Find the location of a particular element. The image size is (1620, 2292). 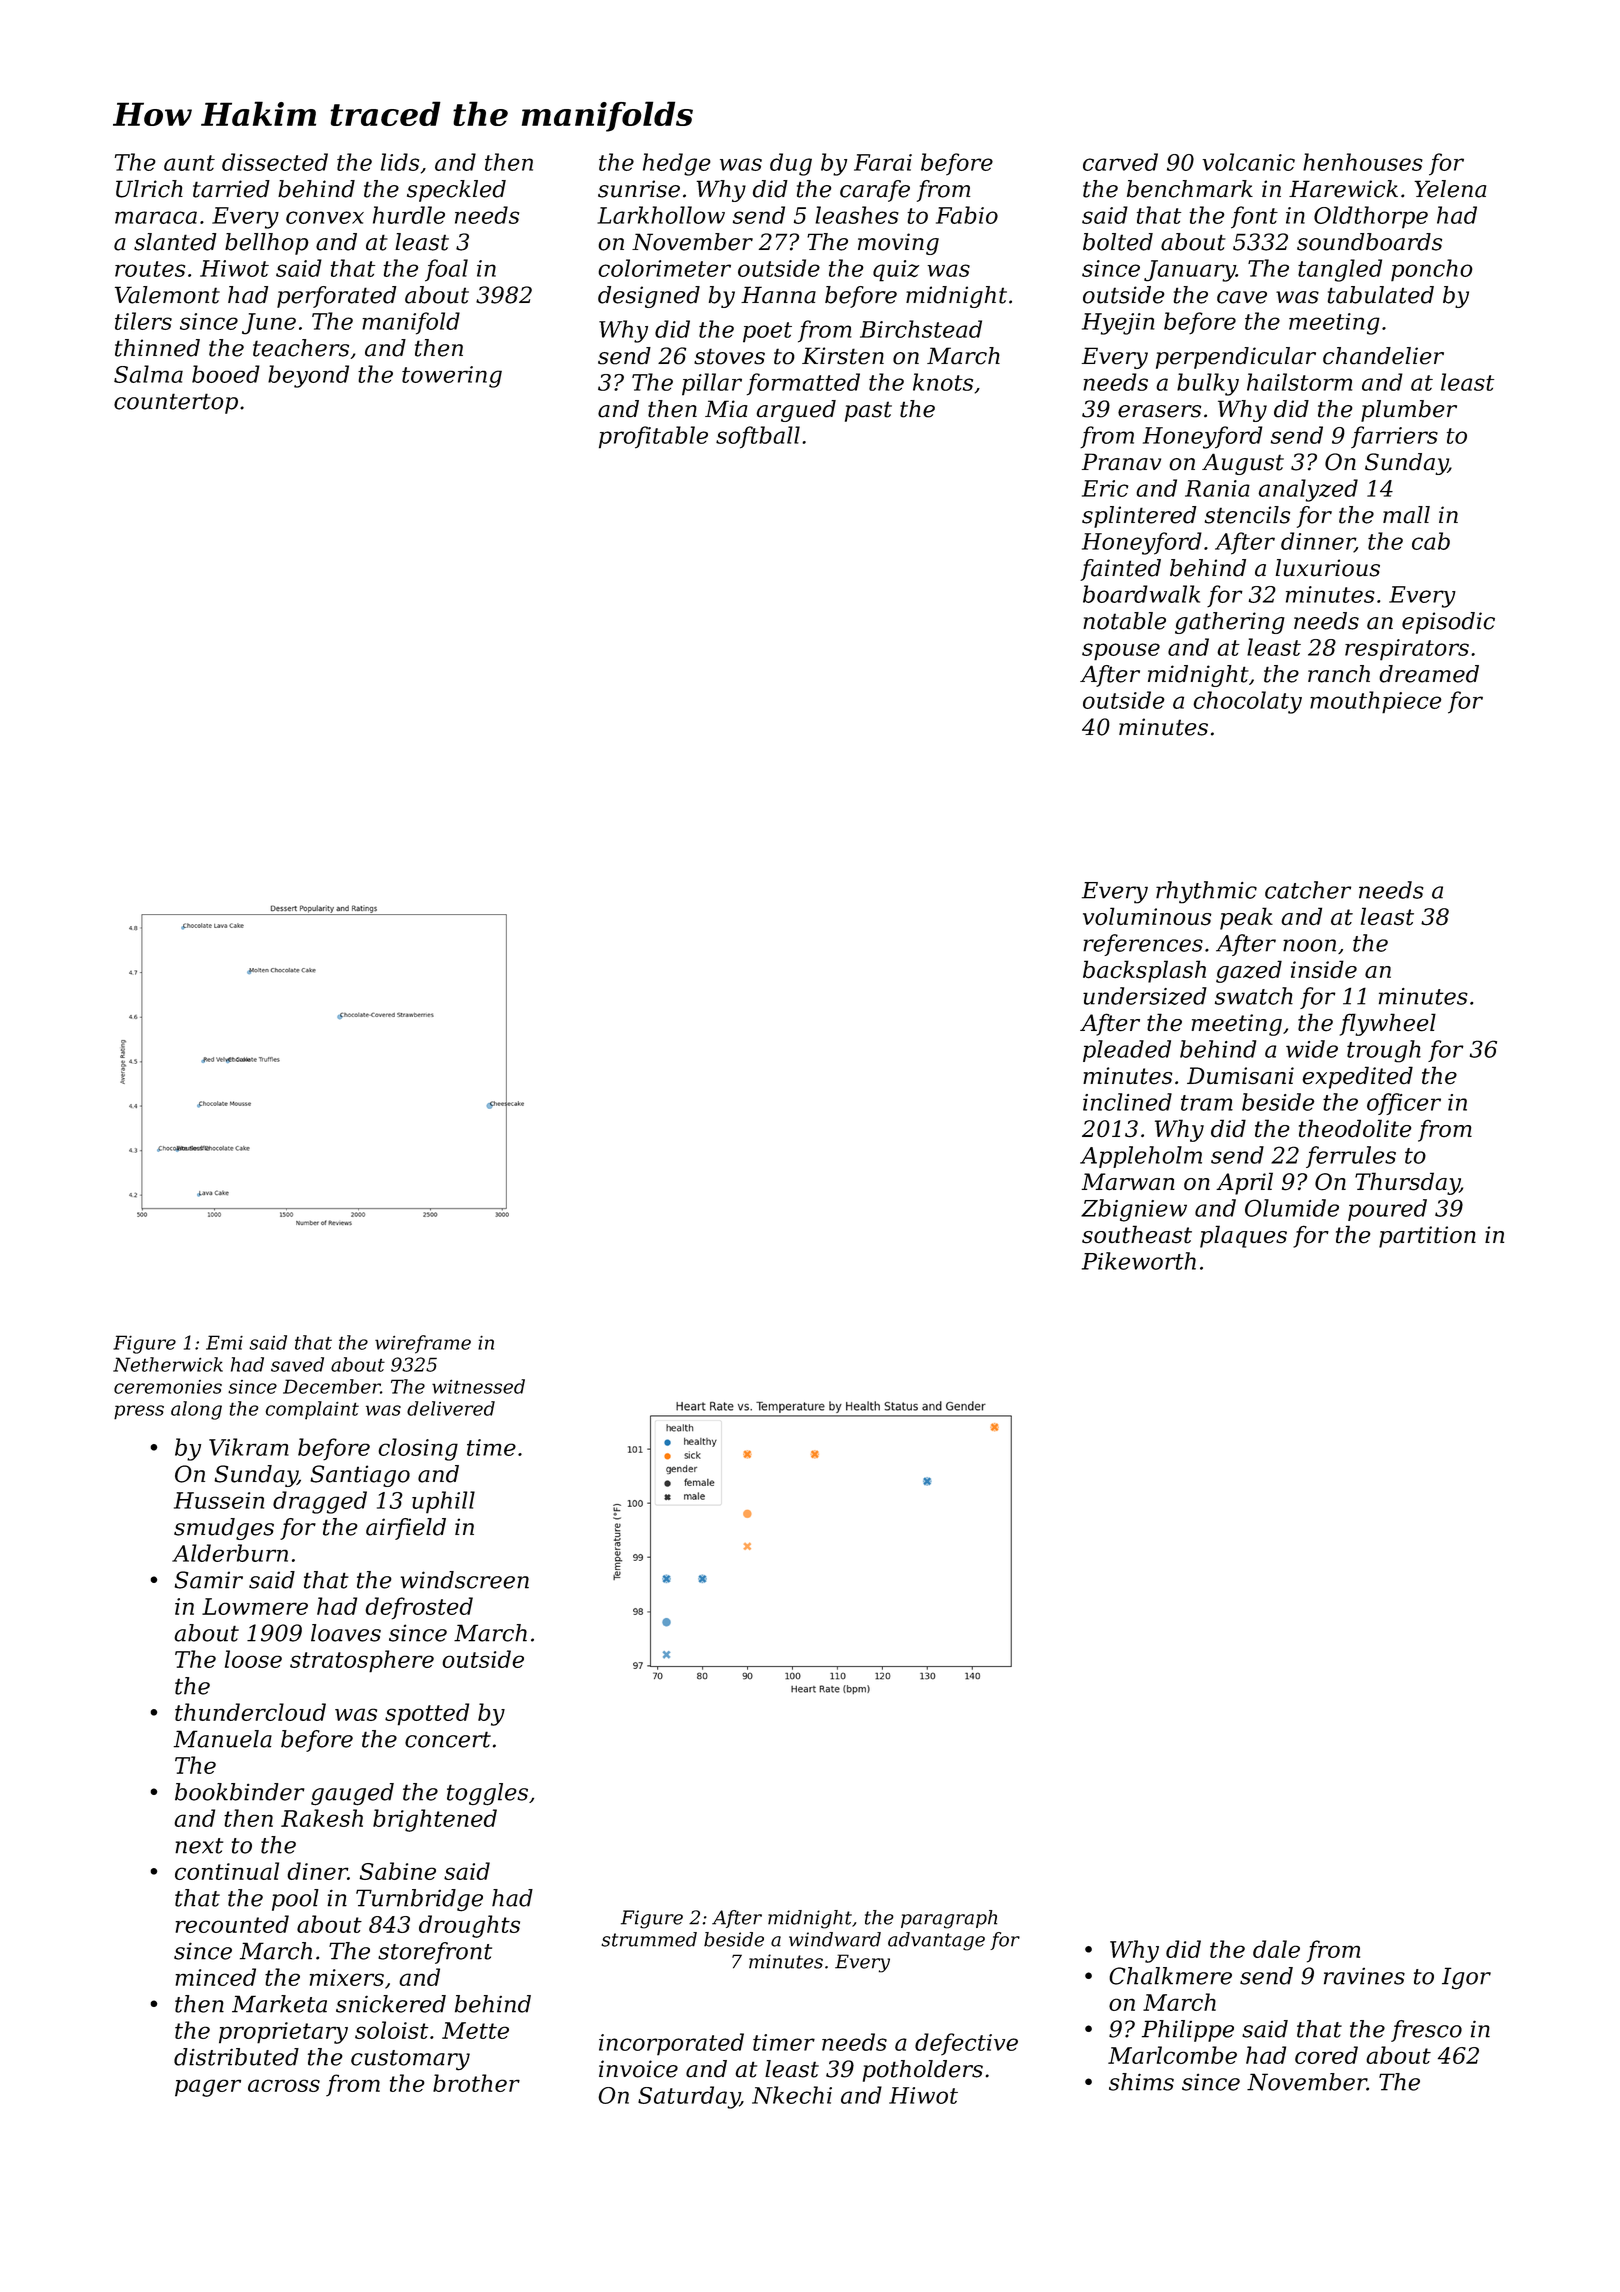

brightened is located at coordinates (435, 1820).
